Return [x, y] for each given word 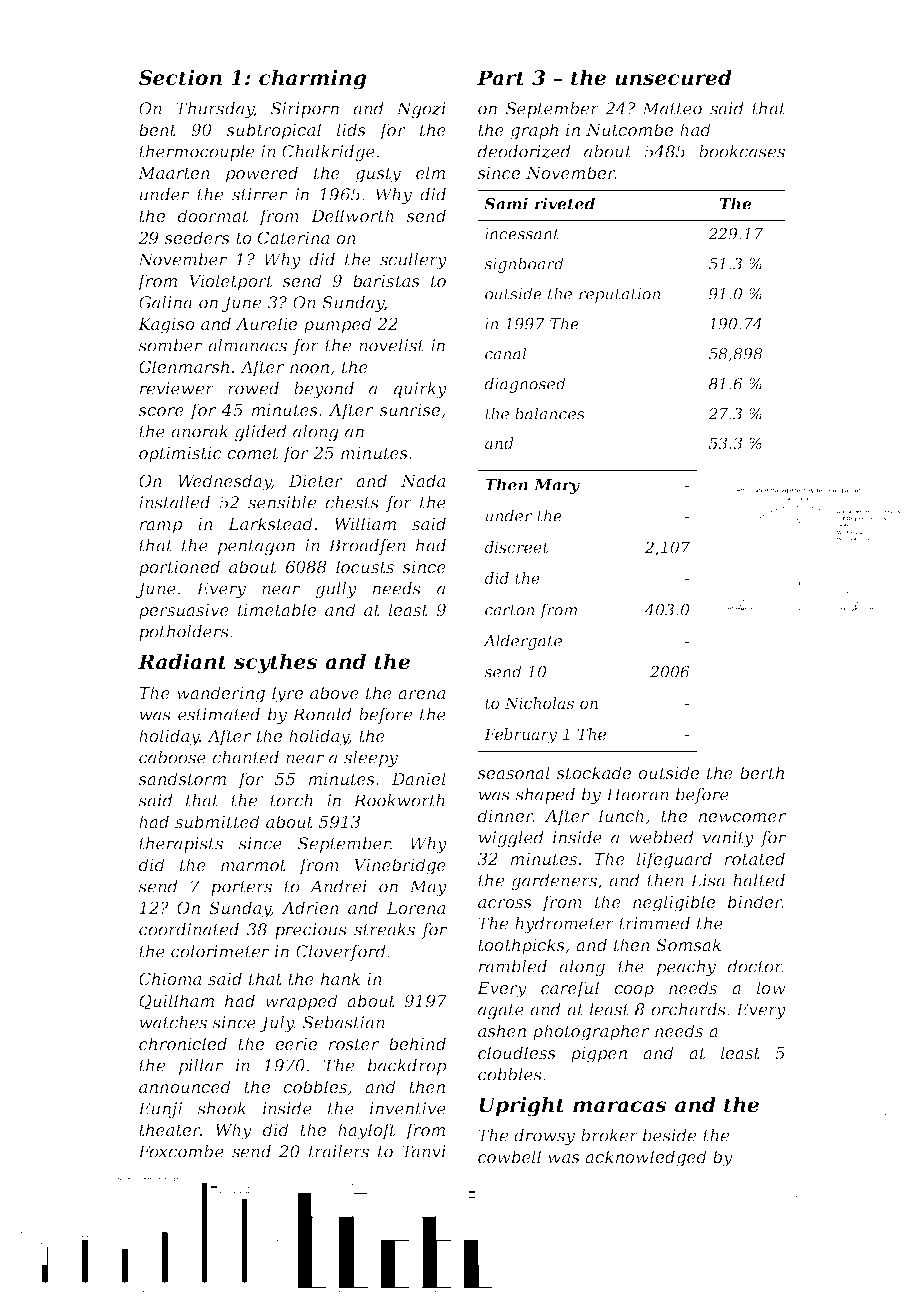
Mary [557, 486]
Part [501, 78]
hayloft [367, 1131]
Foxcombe [181, 1151]
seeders [197, 237]
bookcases [742, 151]
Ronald [322, 714]
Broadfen [367, 547]
